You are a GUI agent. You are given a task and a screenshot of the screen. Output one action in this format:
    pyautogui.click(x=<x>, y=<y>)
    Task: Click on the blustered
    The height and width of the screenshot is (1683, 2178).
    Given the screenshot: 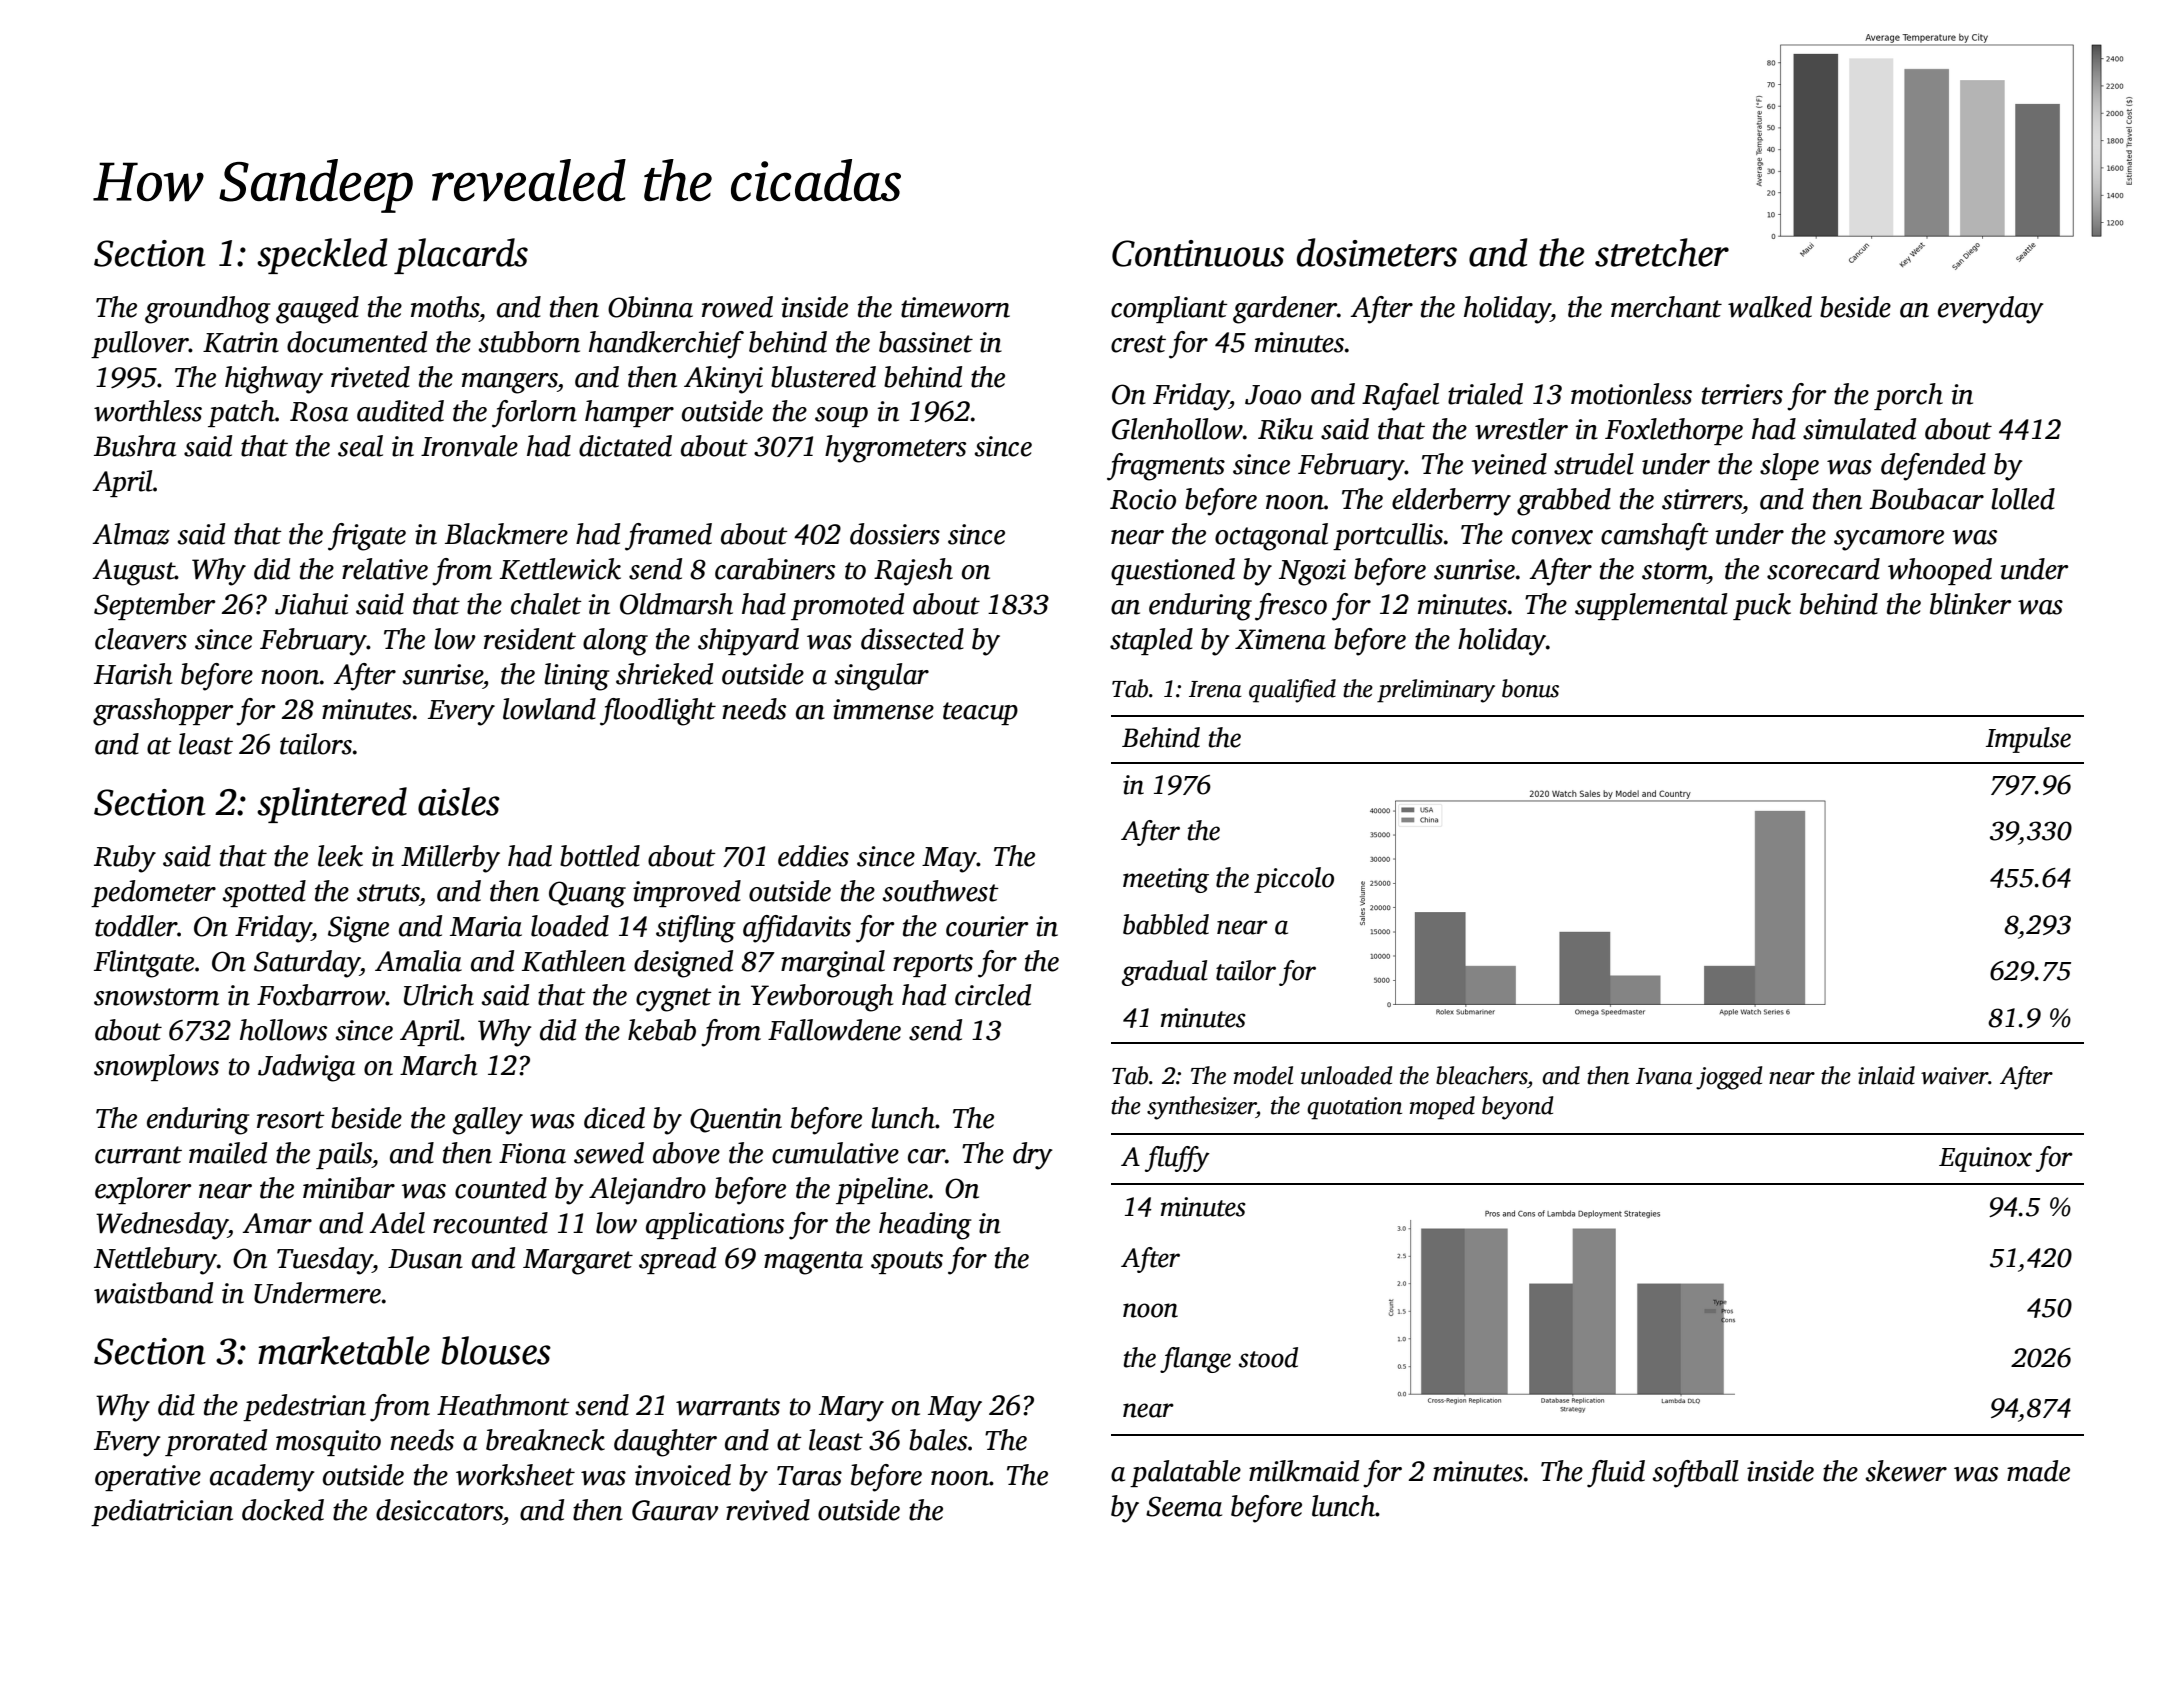 What is the action you would take?
    pyautogui.click(x=823, y=377)
